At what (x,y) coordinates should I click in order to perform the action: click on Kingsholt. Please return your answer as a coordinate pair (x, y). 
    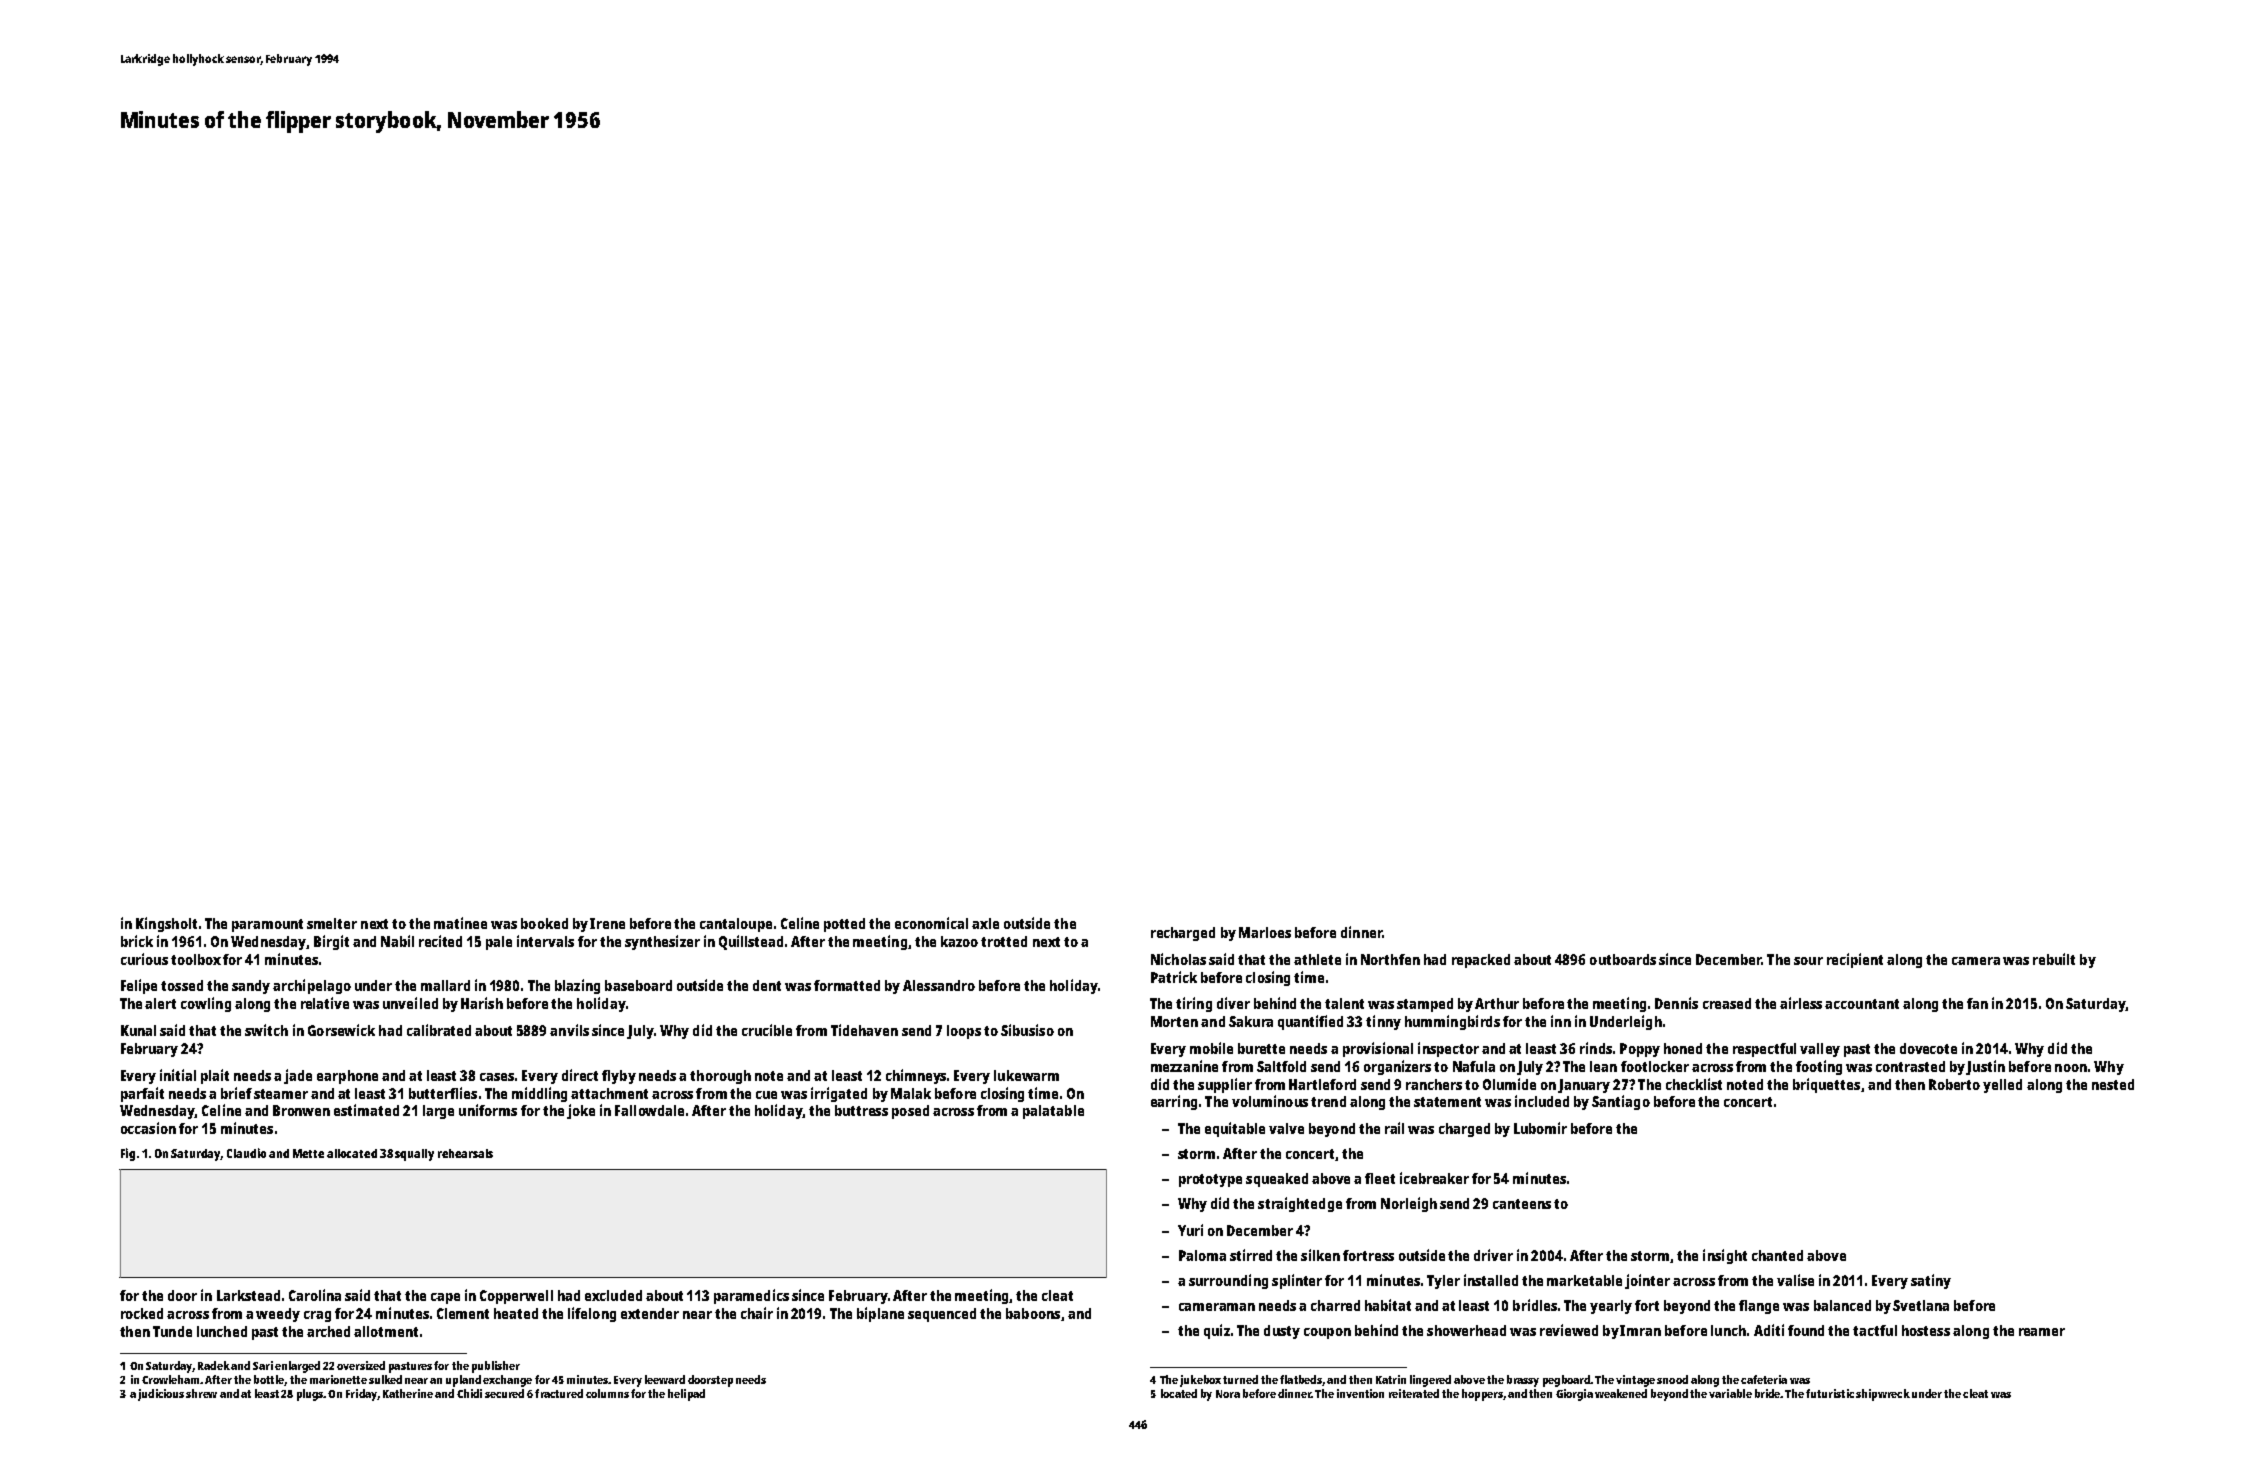
    Looking at the image, I should click on (166, 924).
